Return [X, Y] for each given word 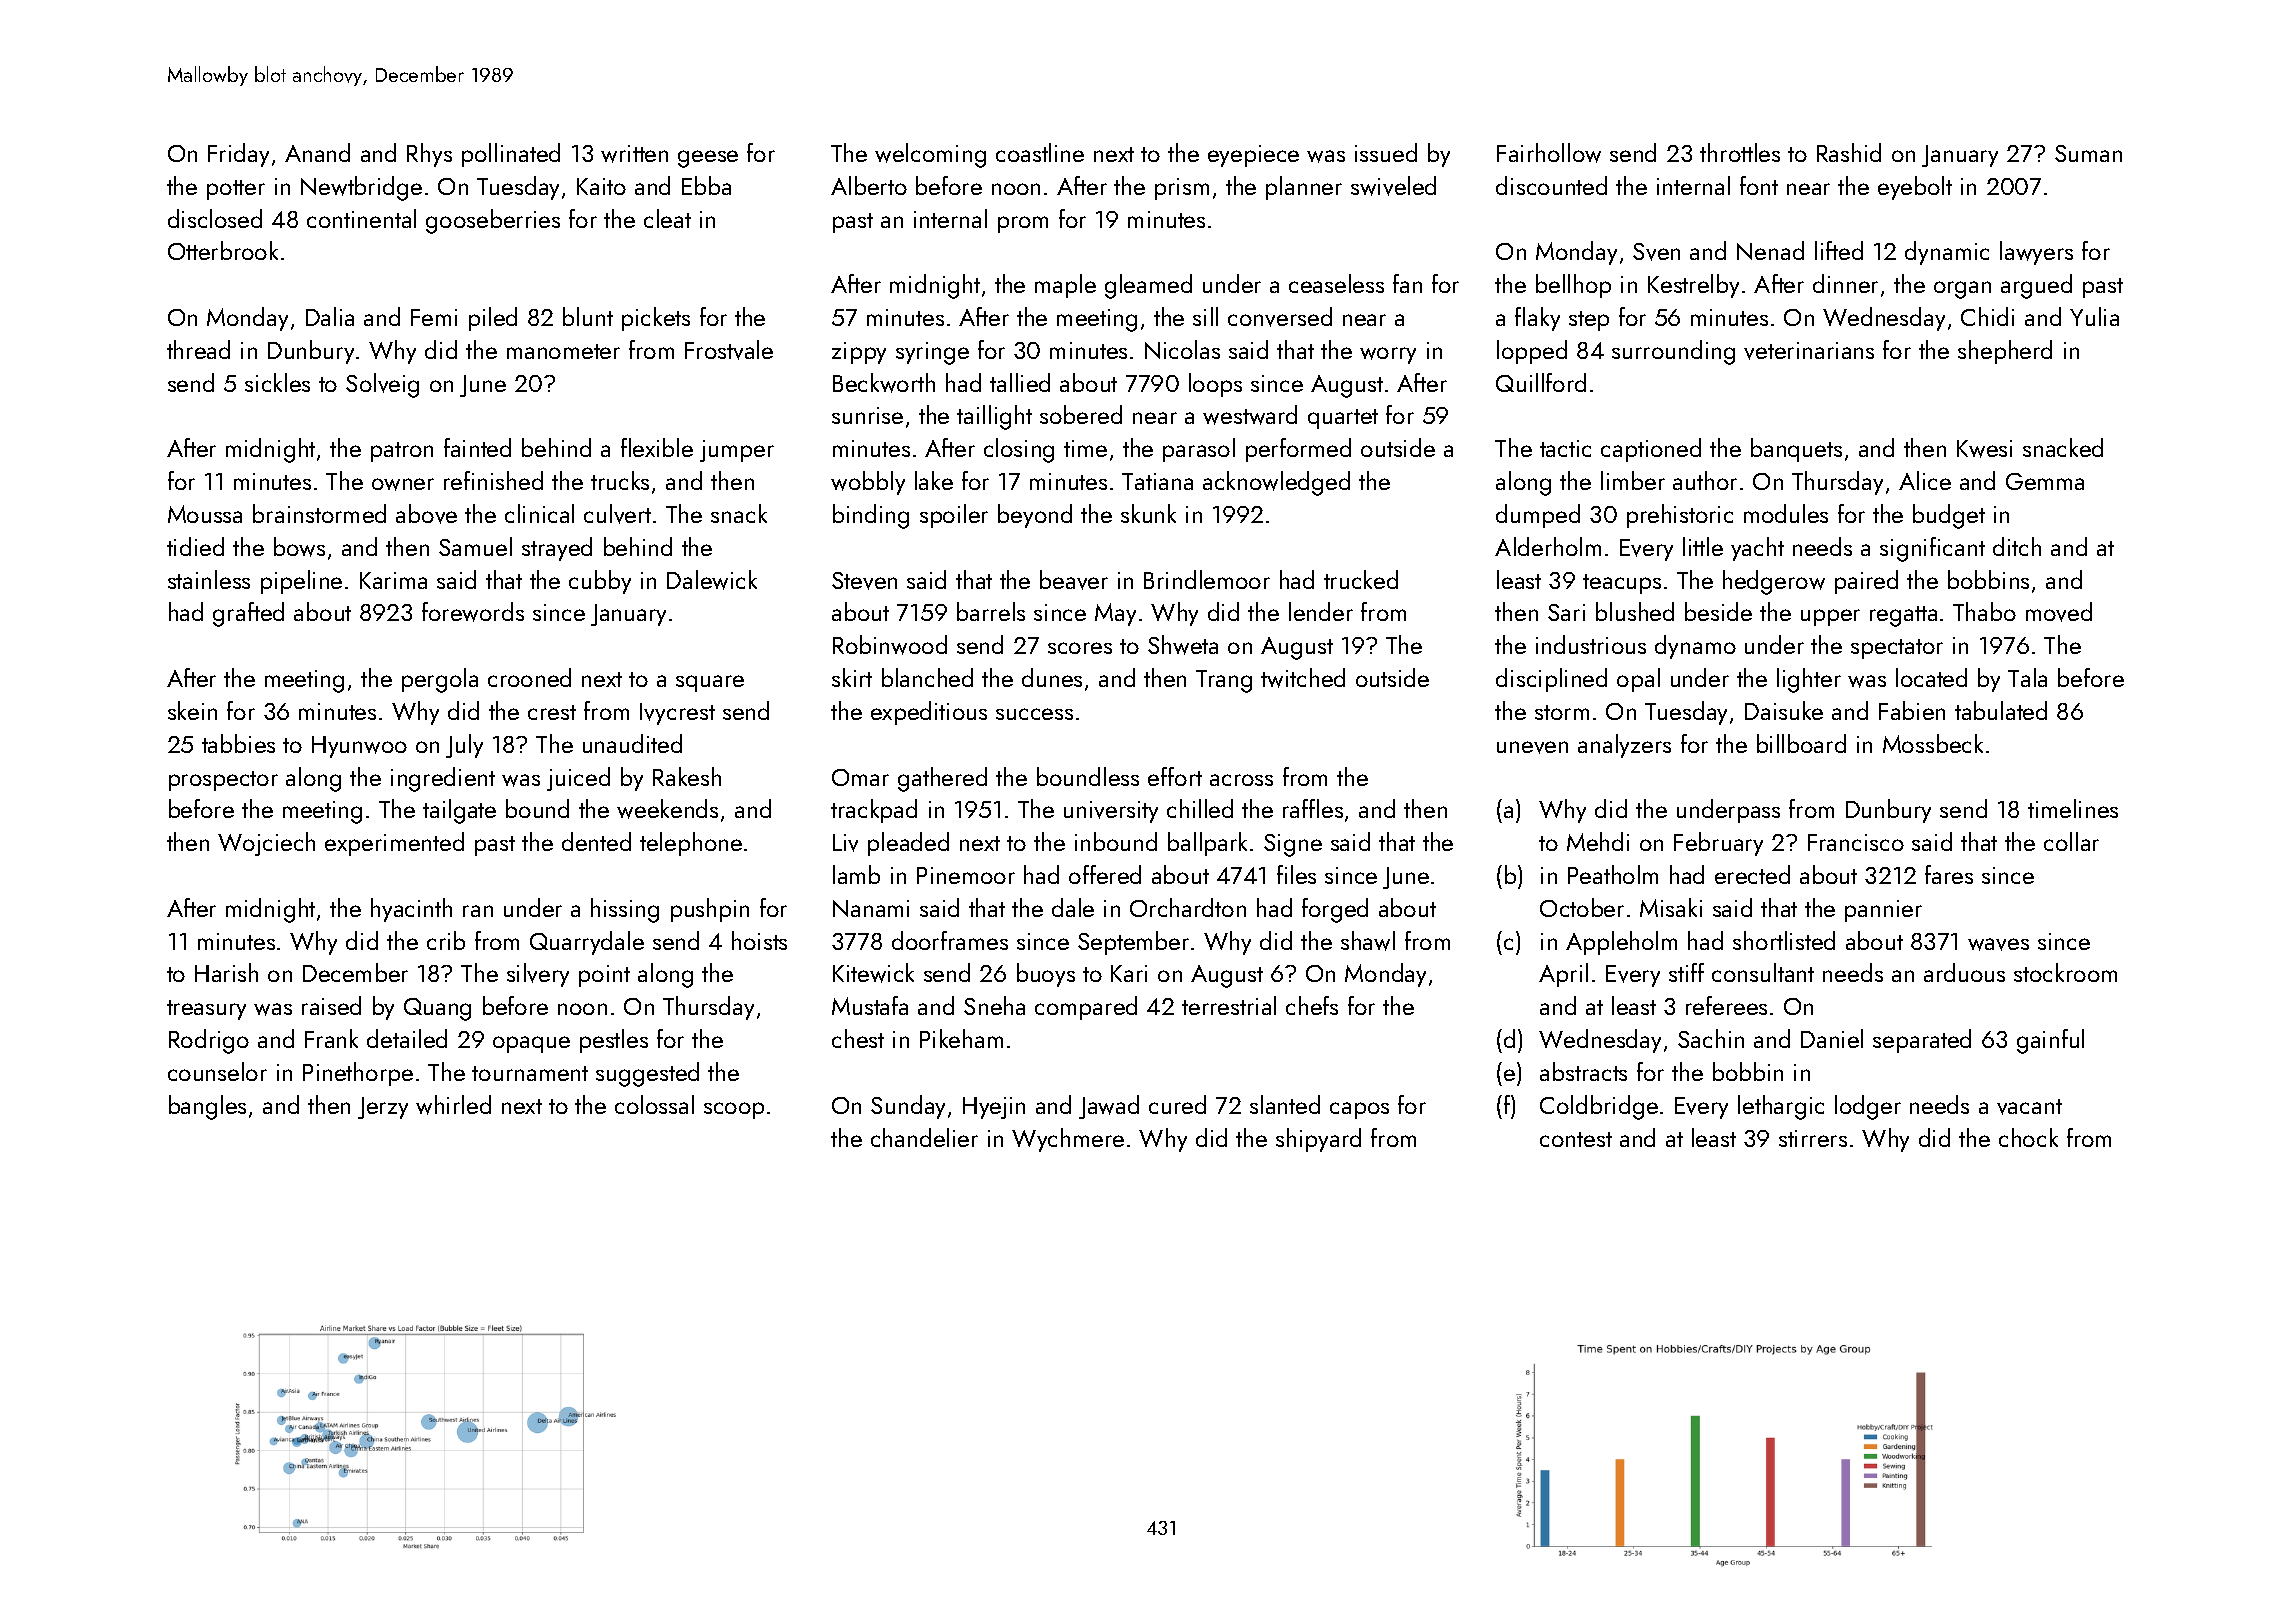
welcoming [930, 155]
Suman [2088, 153]
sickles [277, 382]
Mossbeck [1933, 743]
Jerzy [383, 1108]
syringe [932, 353]
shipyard [1318, 1140]
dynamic [1947, 253]
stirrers [1813, 1138]
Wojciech [266, 844]
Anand [317, 152]
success [1034, 714]
